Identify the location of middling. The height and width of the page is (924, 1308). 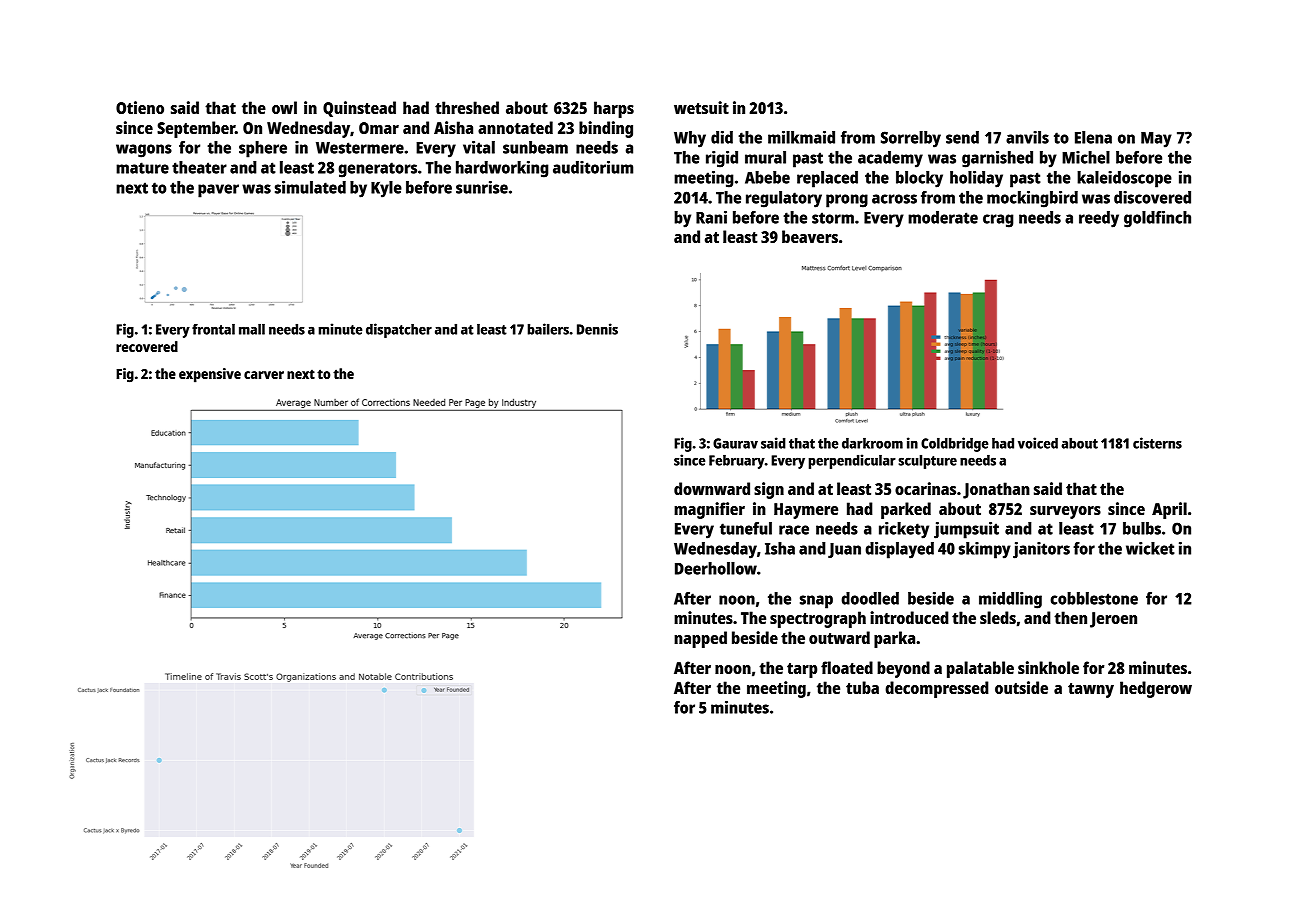
(1010, 600).
